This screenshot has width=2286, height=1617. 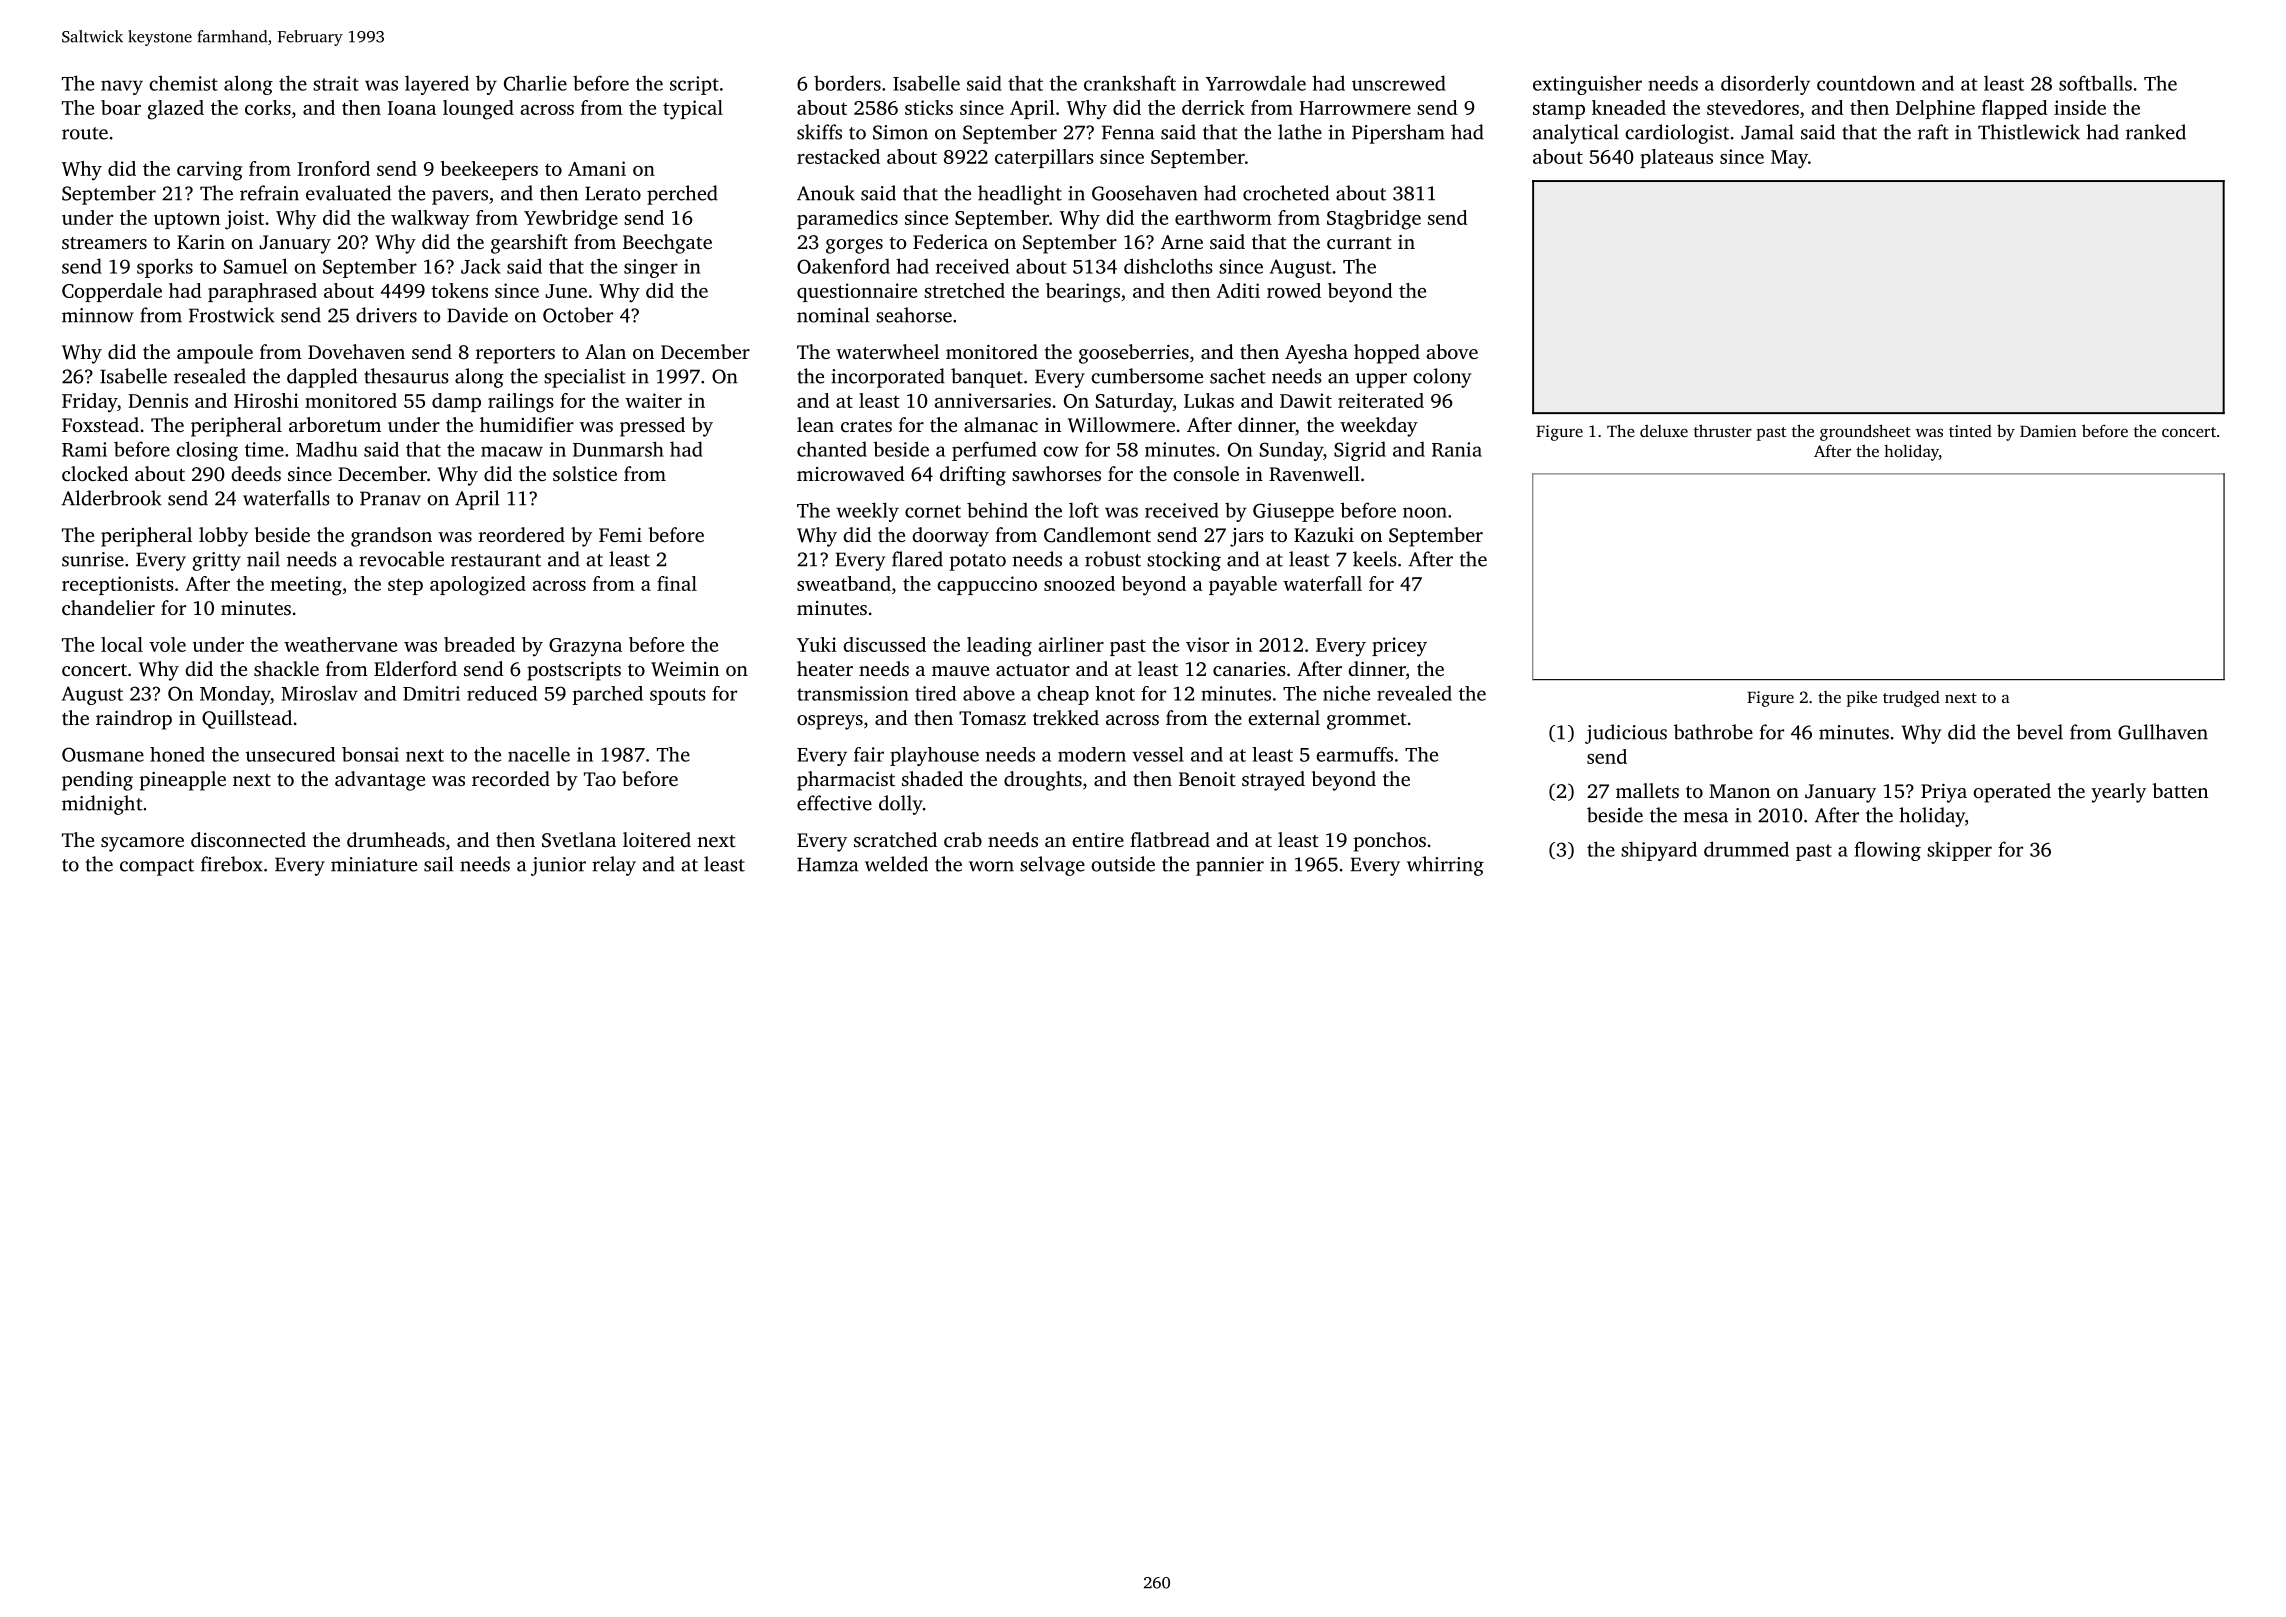 I want to click on stretched, so click(x=964, y=290).
